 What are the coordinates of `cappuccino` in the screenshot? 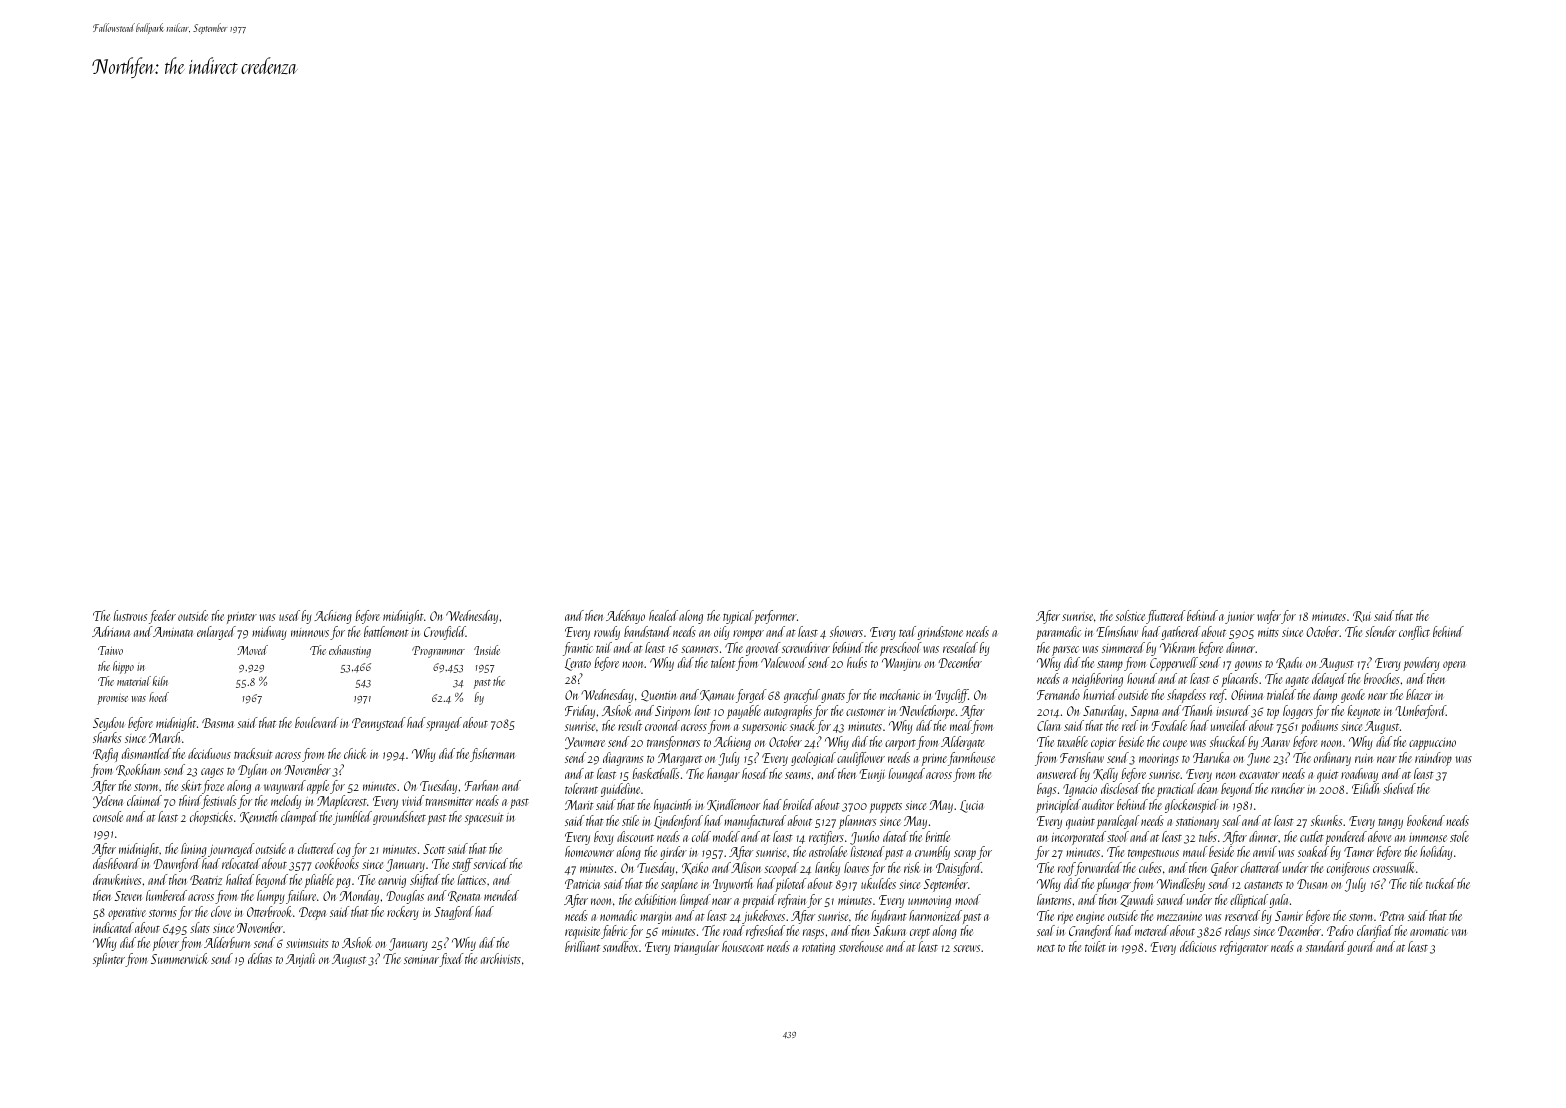 It's located at (1432, 744).
